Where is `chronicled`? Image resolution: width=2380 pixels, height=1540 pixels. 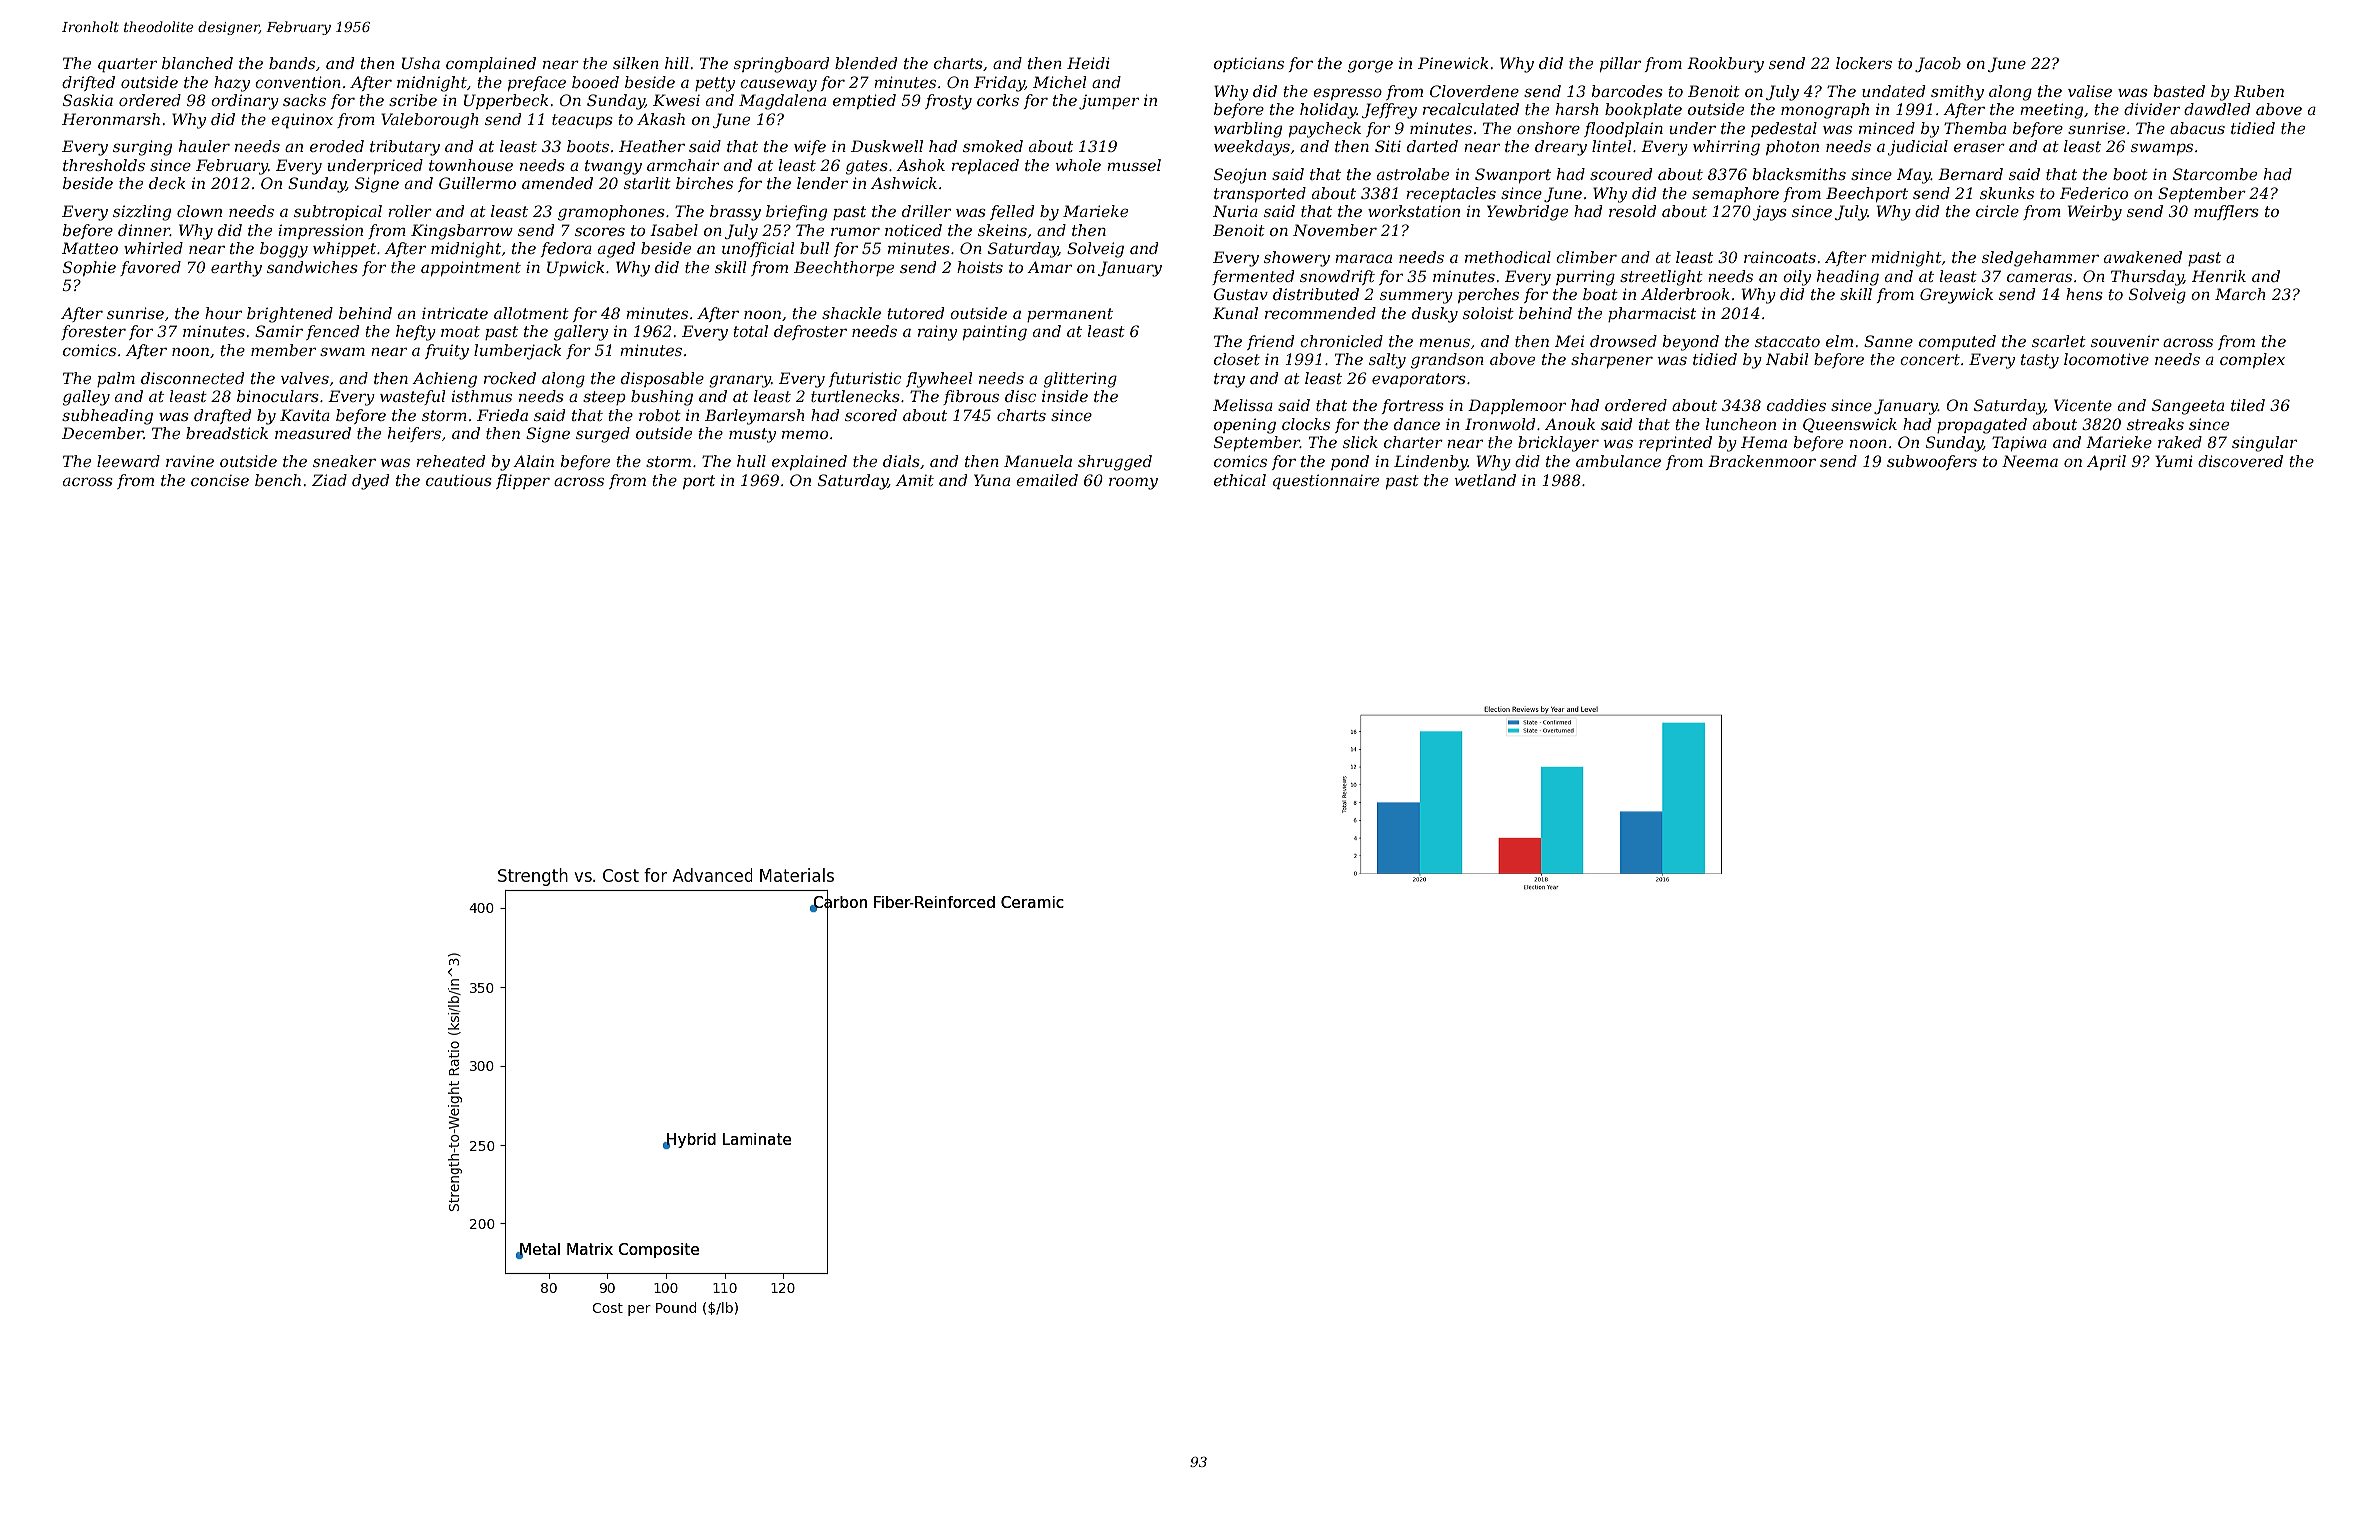
chronicled is located at coordinates (1341, 341).
